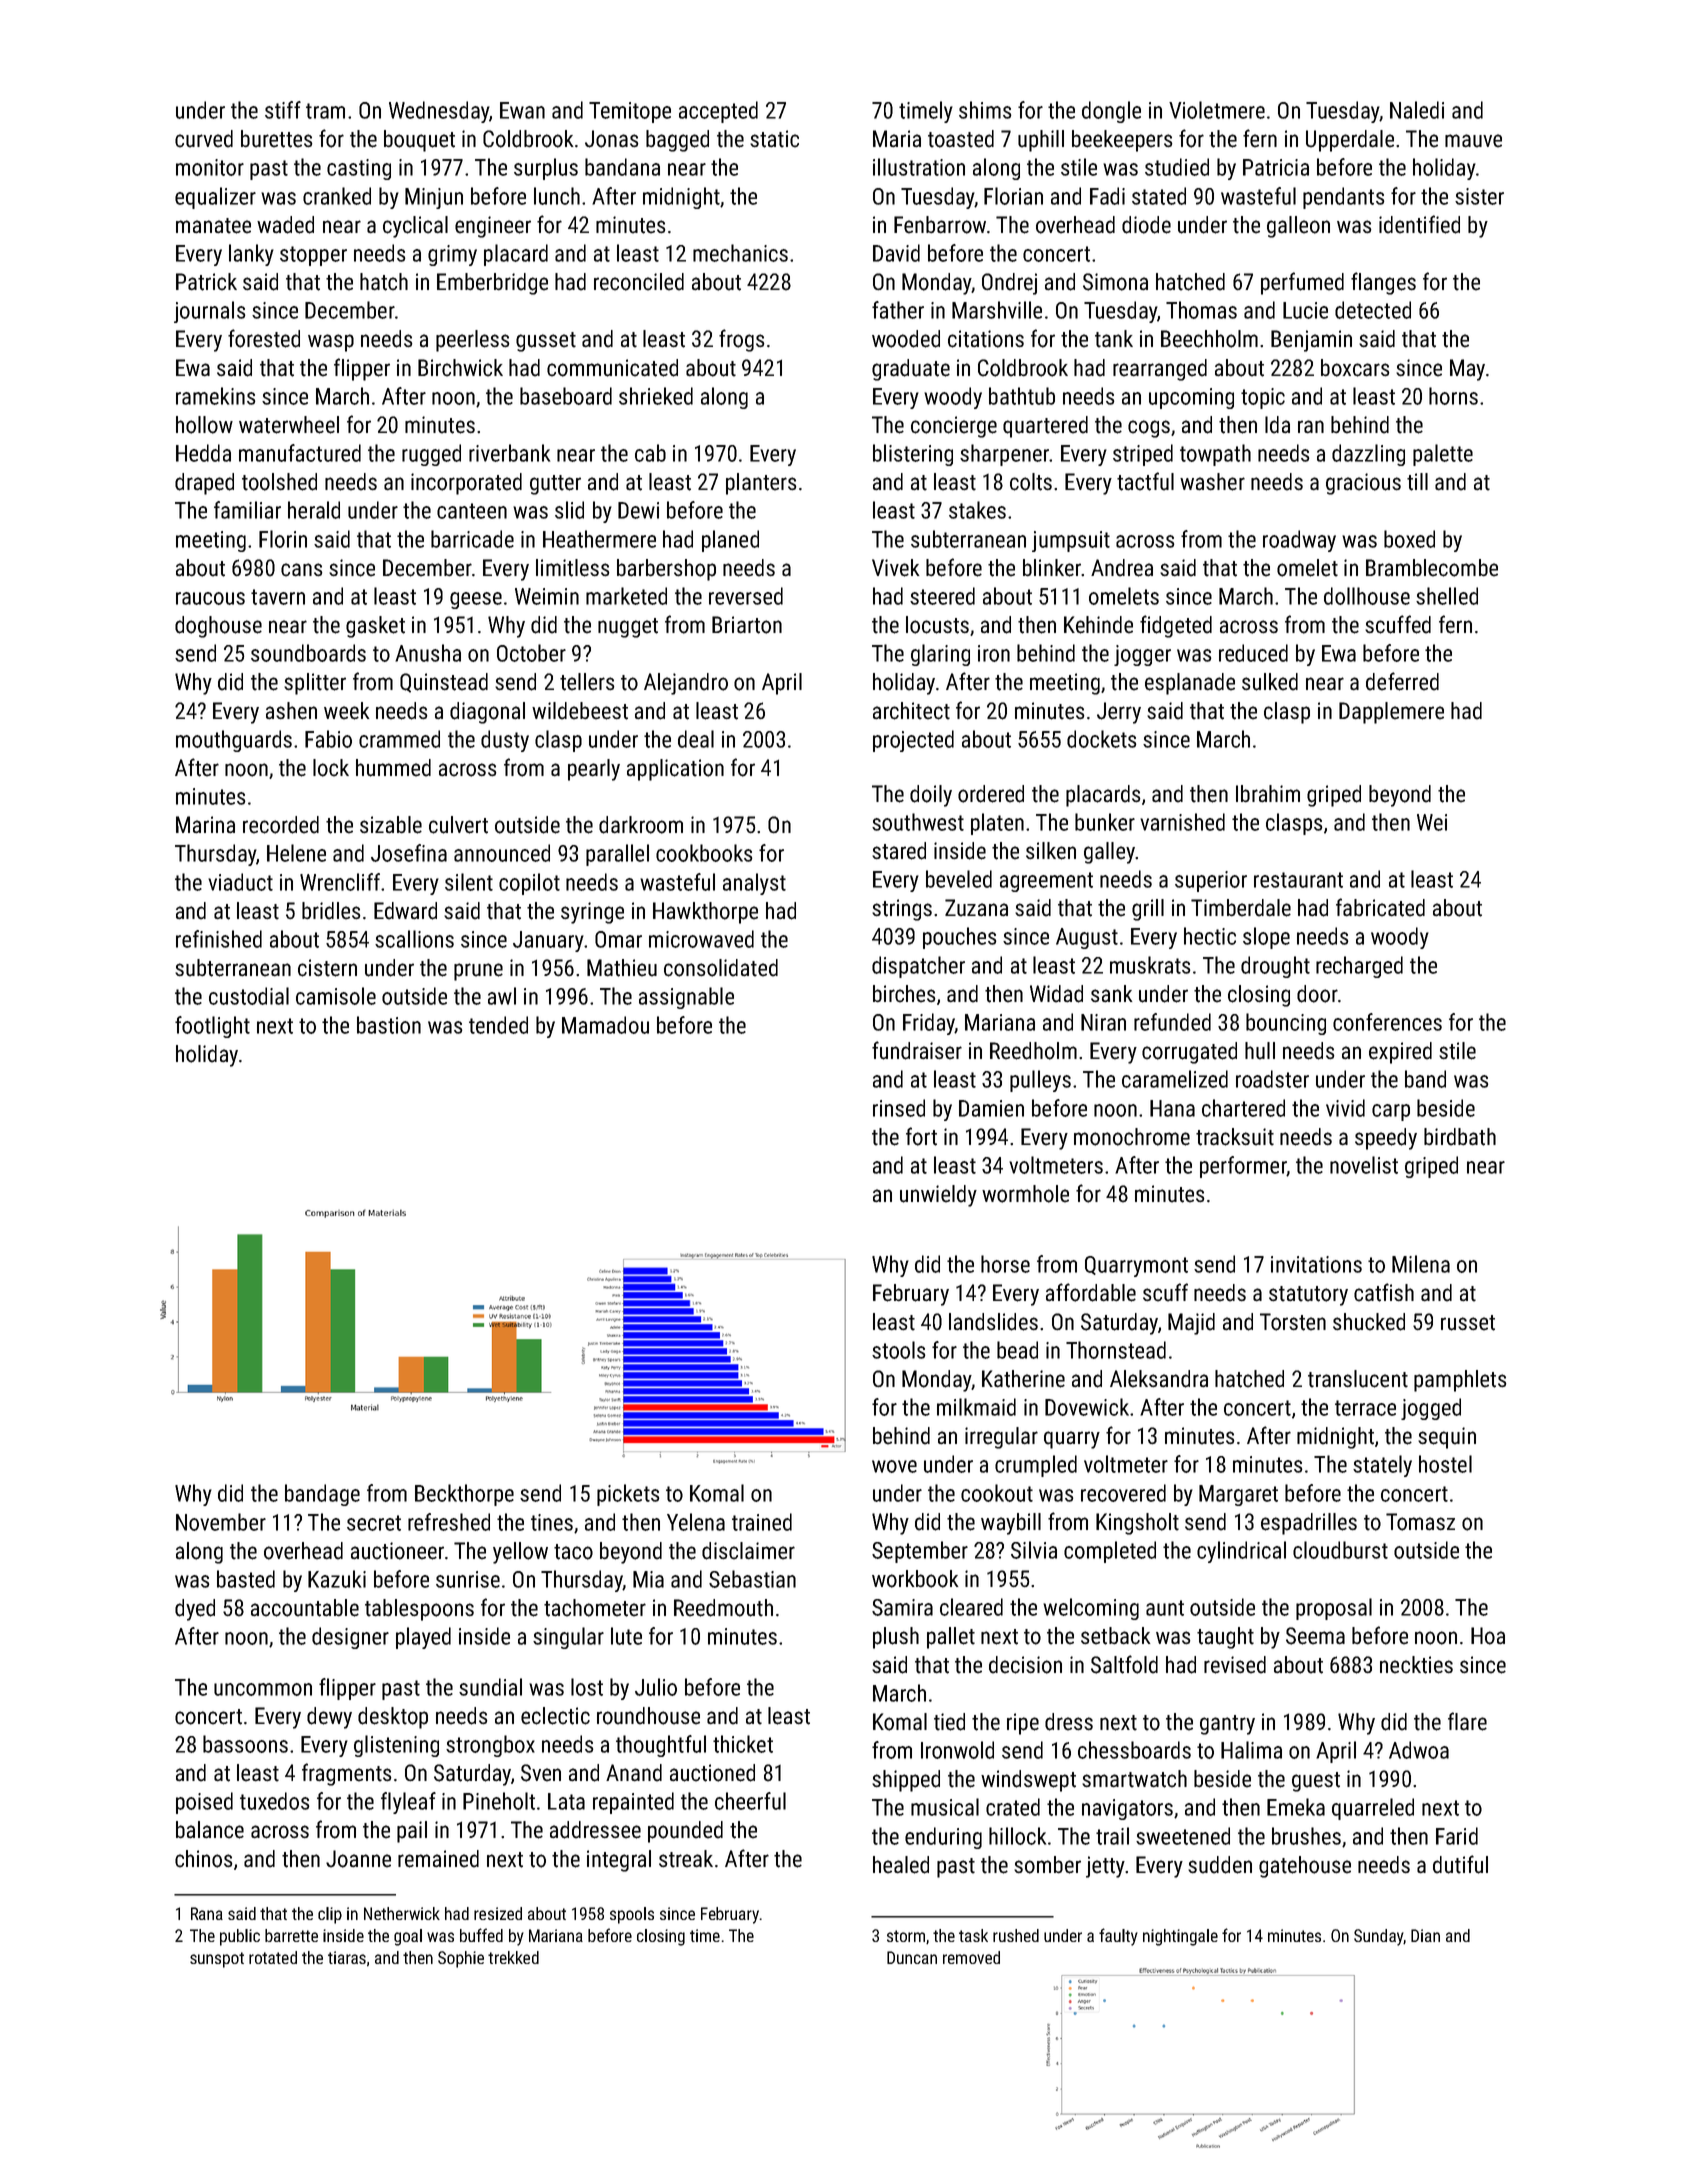 The width and height of the image is (1683, 2178). What do you see at coordinates (240, 882) in the image?
I see `viaduct` at bounding box center [240, 882].
